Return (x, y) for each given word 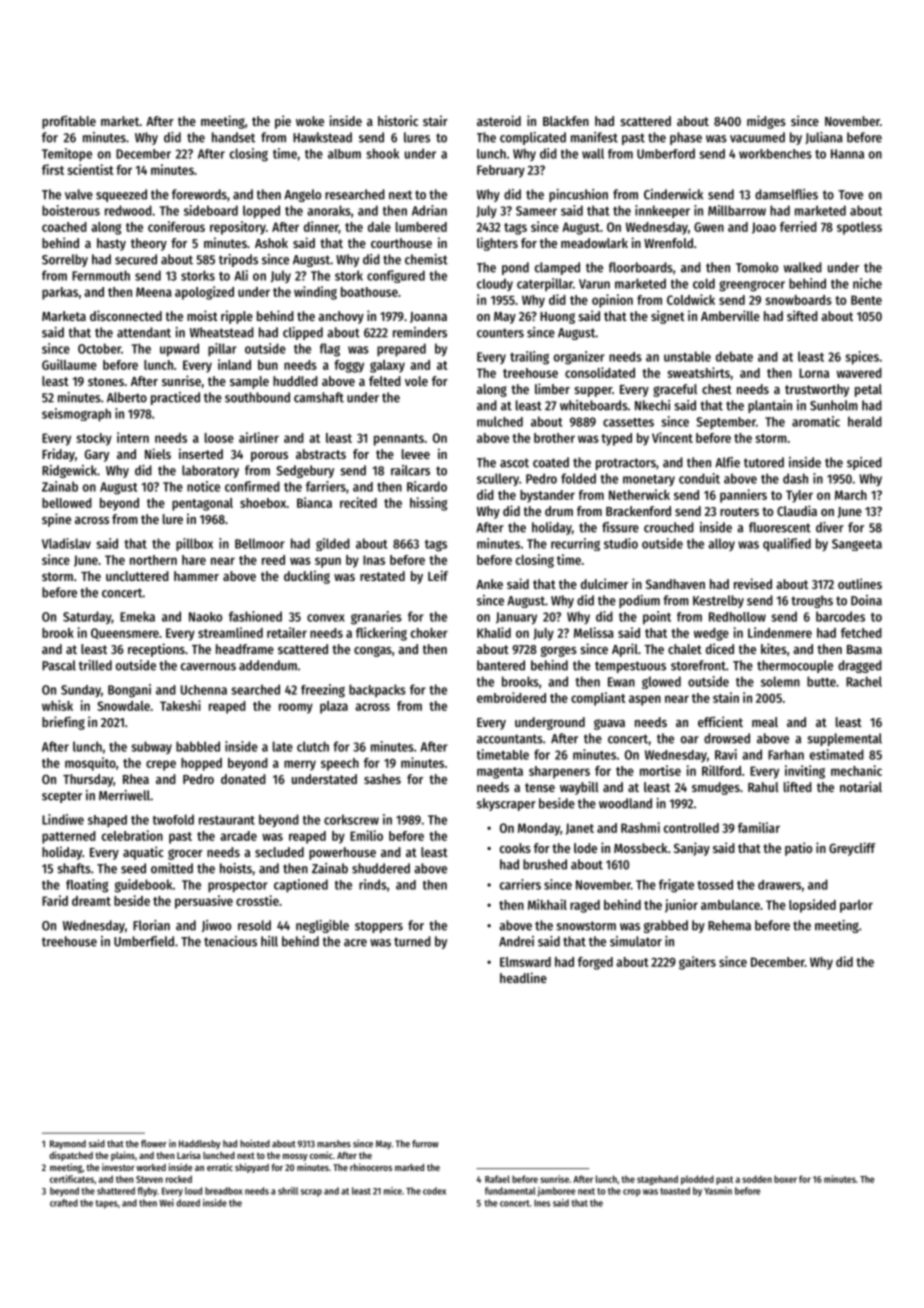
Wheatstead (222, 332)
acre (355, 943)
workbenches (775, 154)
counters (500, 333)
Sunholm (834, 405)
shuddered (381, 868)
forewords (199, 194)
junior (681, 906)
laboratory (210, 471)
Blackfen (566, 121)
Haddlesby (200, 1144)
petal (868, 390)
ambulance (730, 905)
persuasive (204, 902)
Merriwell (124, 795)
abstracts (321, 454)
